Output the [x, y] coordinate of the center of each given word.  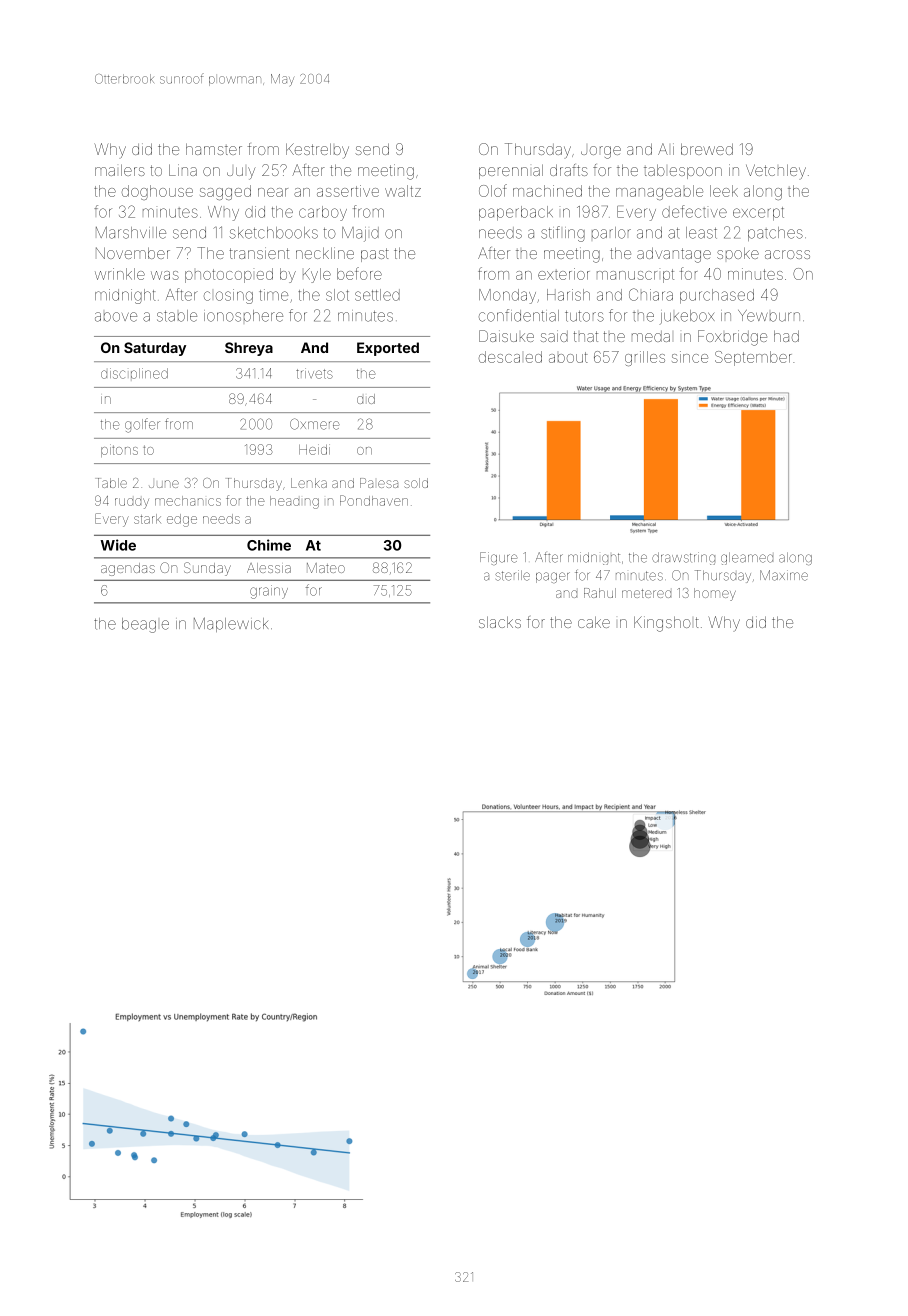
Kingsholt [666, 624]
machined [547, 191]
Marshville [131, 232]
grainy [269, 592]
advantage [674, 255]
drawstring [683, 558]
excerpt [758, 214]
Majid [360, 234]
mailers [120, 170]
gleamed [747, 558]
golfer [142, 425]
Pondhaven [374, 500]
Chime [269, 545]
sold [416, 483]
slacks [500, 622]
